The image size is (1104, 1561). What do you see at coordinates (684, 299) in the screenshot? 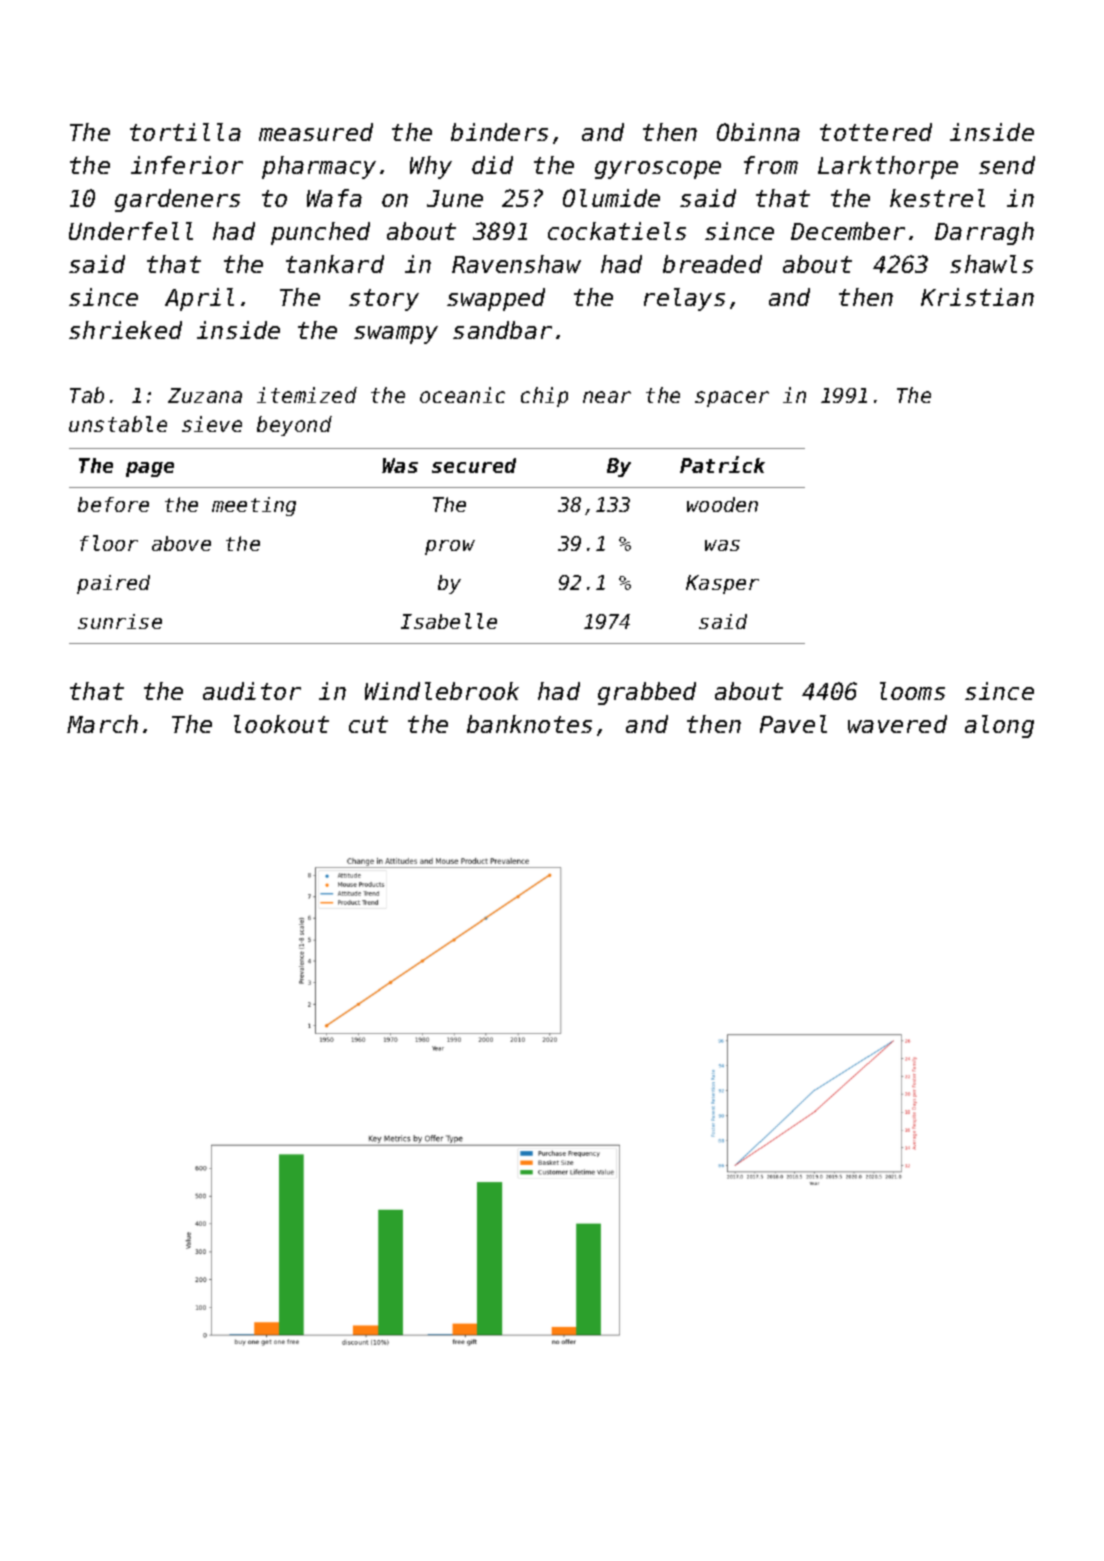
I see `relays` at bounding box center [684, 299].
